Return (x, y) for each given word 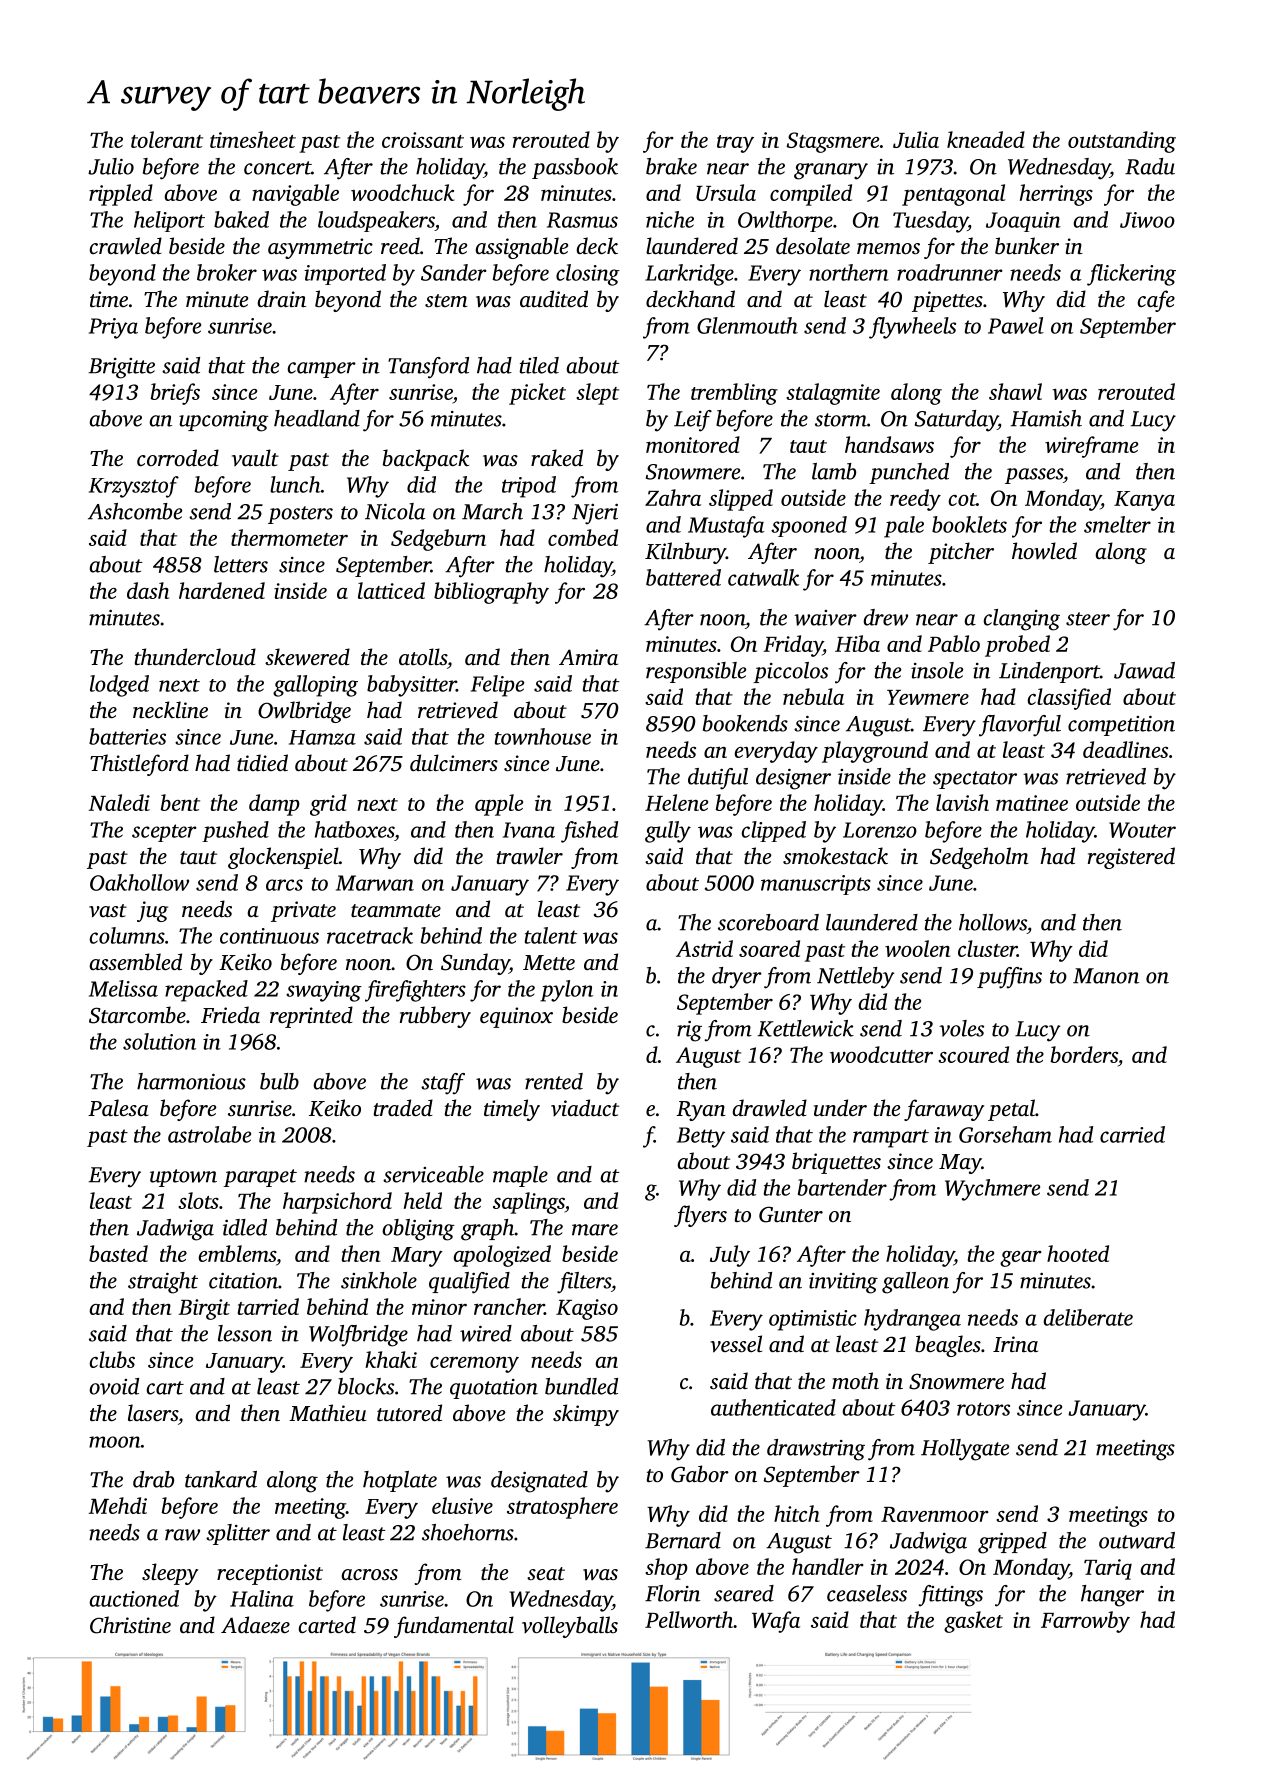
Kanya (1144, 501)
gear (1021, 1259)
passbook (575, 168)
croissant (423, 140)
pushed (235, 831)
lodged (119, 686)
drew (885, 617)
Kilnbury (685, 553)
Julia (916, 139)
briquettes (836, 1163)
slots (198, 1200)
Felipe (497, 686)
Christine (130, 1625)
